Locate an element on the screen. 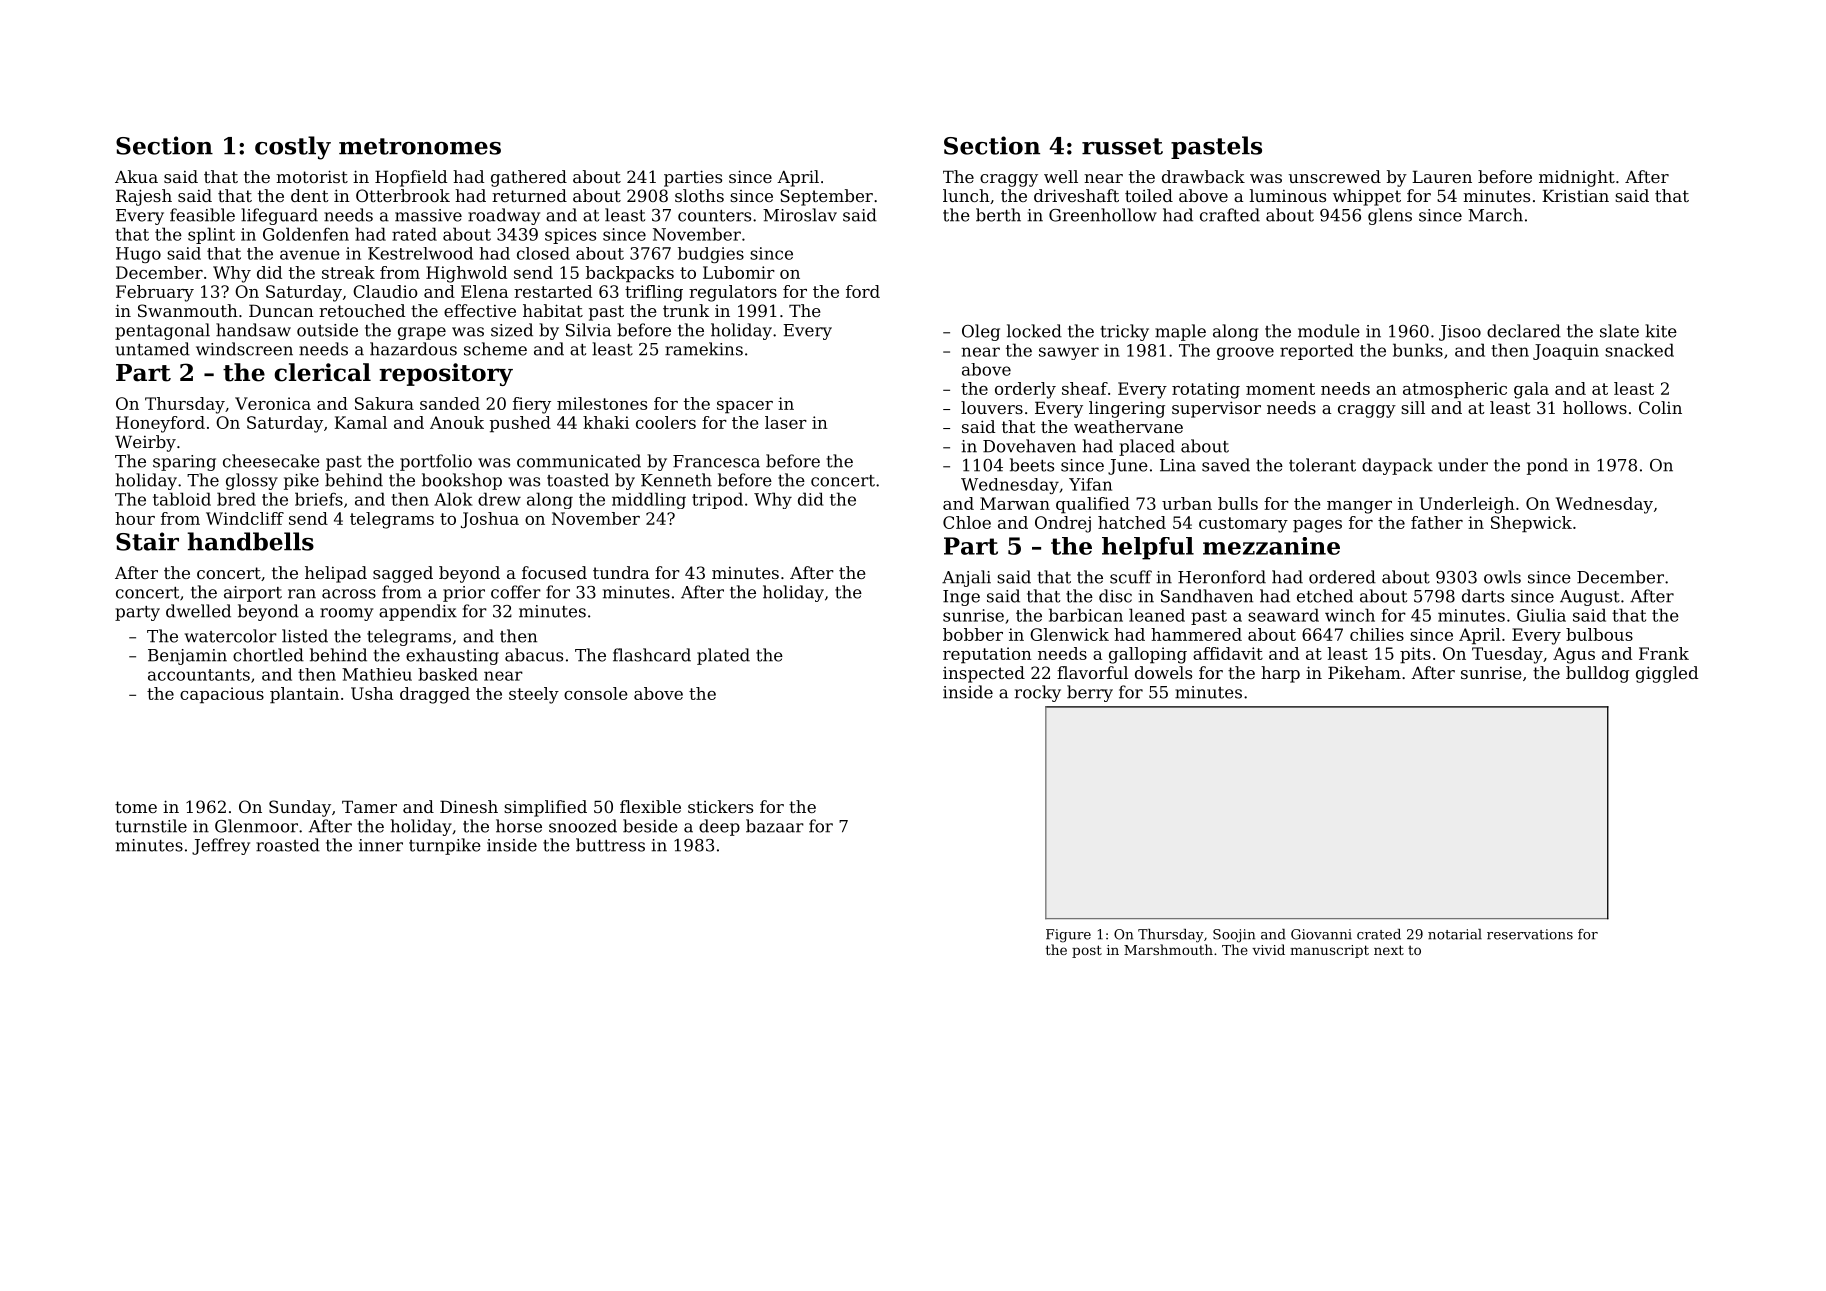 The width and height of the screenshot is (1826, 1291). plantain is located at coordinates (304, 695).
